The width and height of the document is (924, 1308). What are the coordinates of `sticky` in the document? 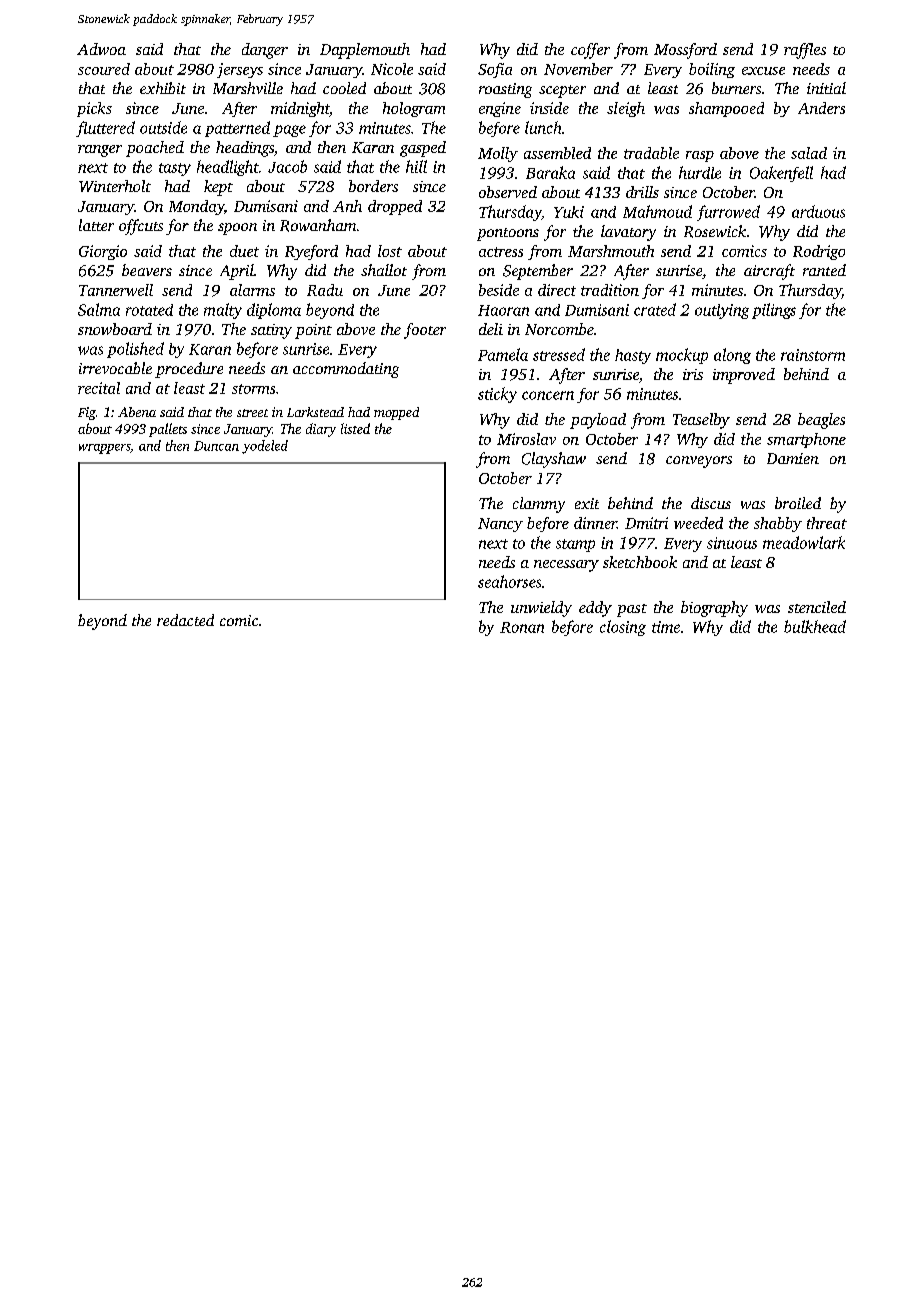 It's located at (497, 395).
